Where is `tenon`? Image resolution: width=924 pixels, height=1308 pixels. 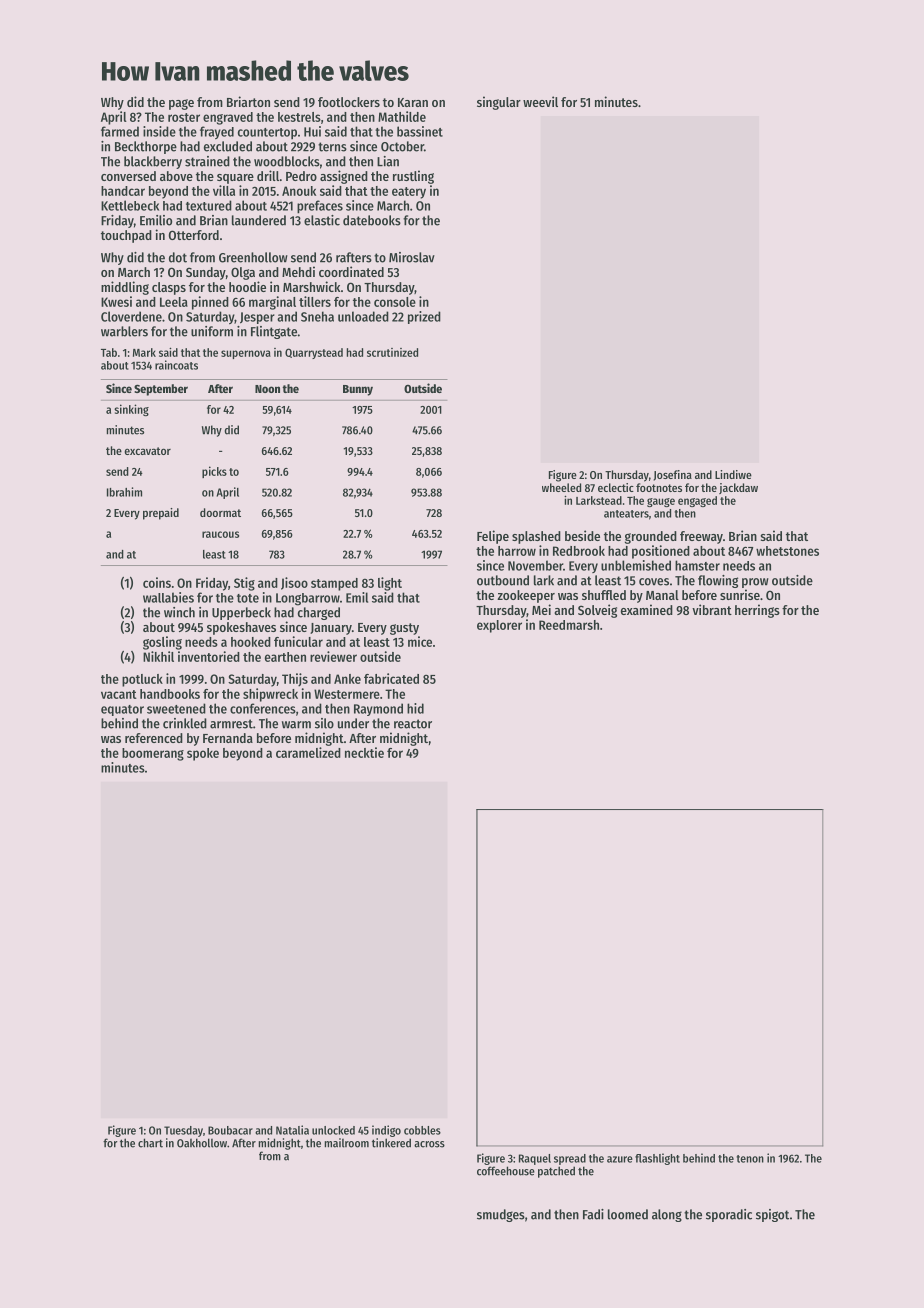 tenon is located at coordinates (750, 1159).
